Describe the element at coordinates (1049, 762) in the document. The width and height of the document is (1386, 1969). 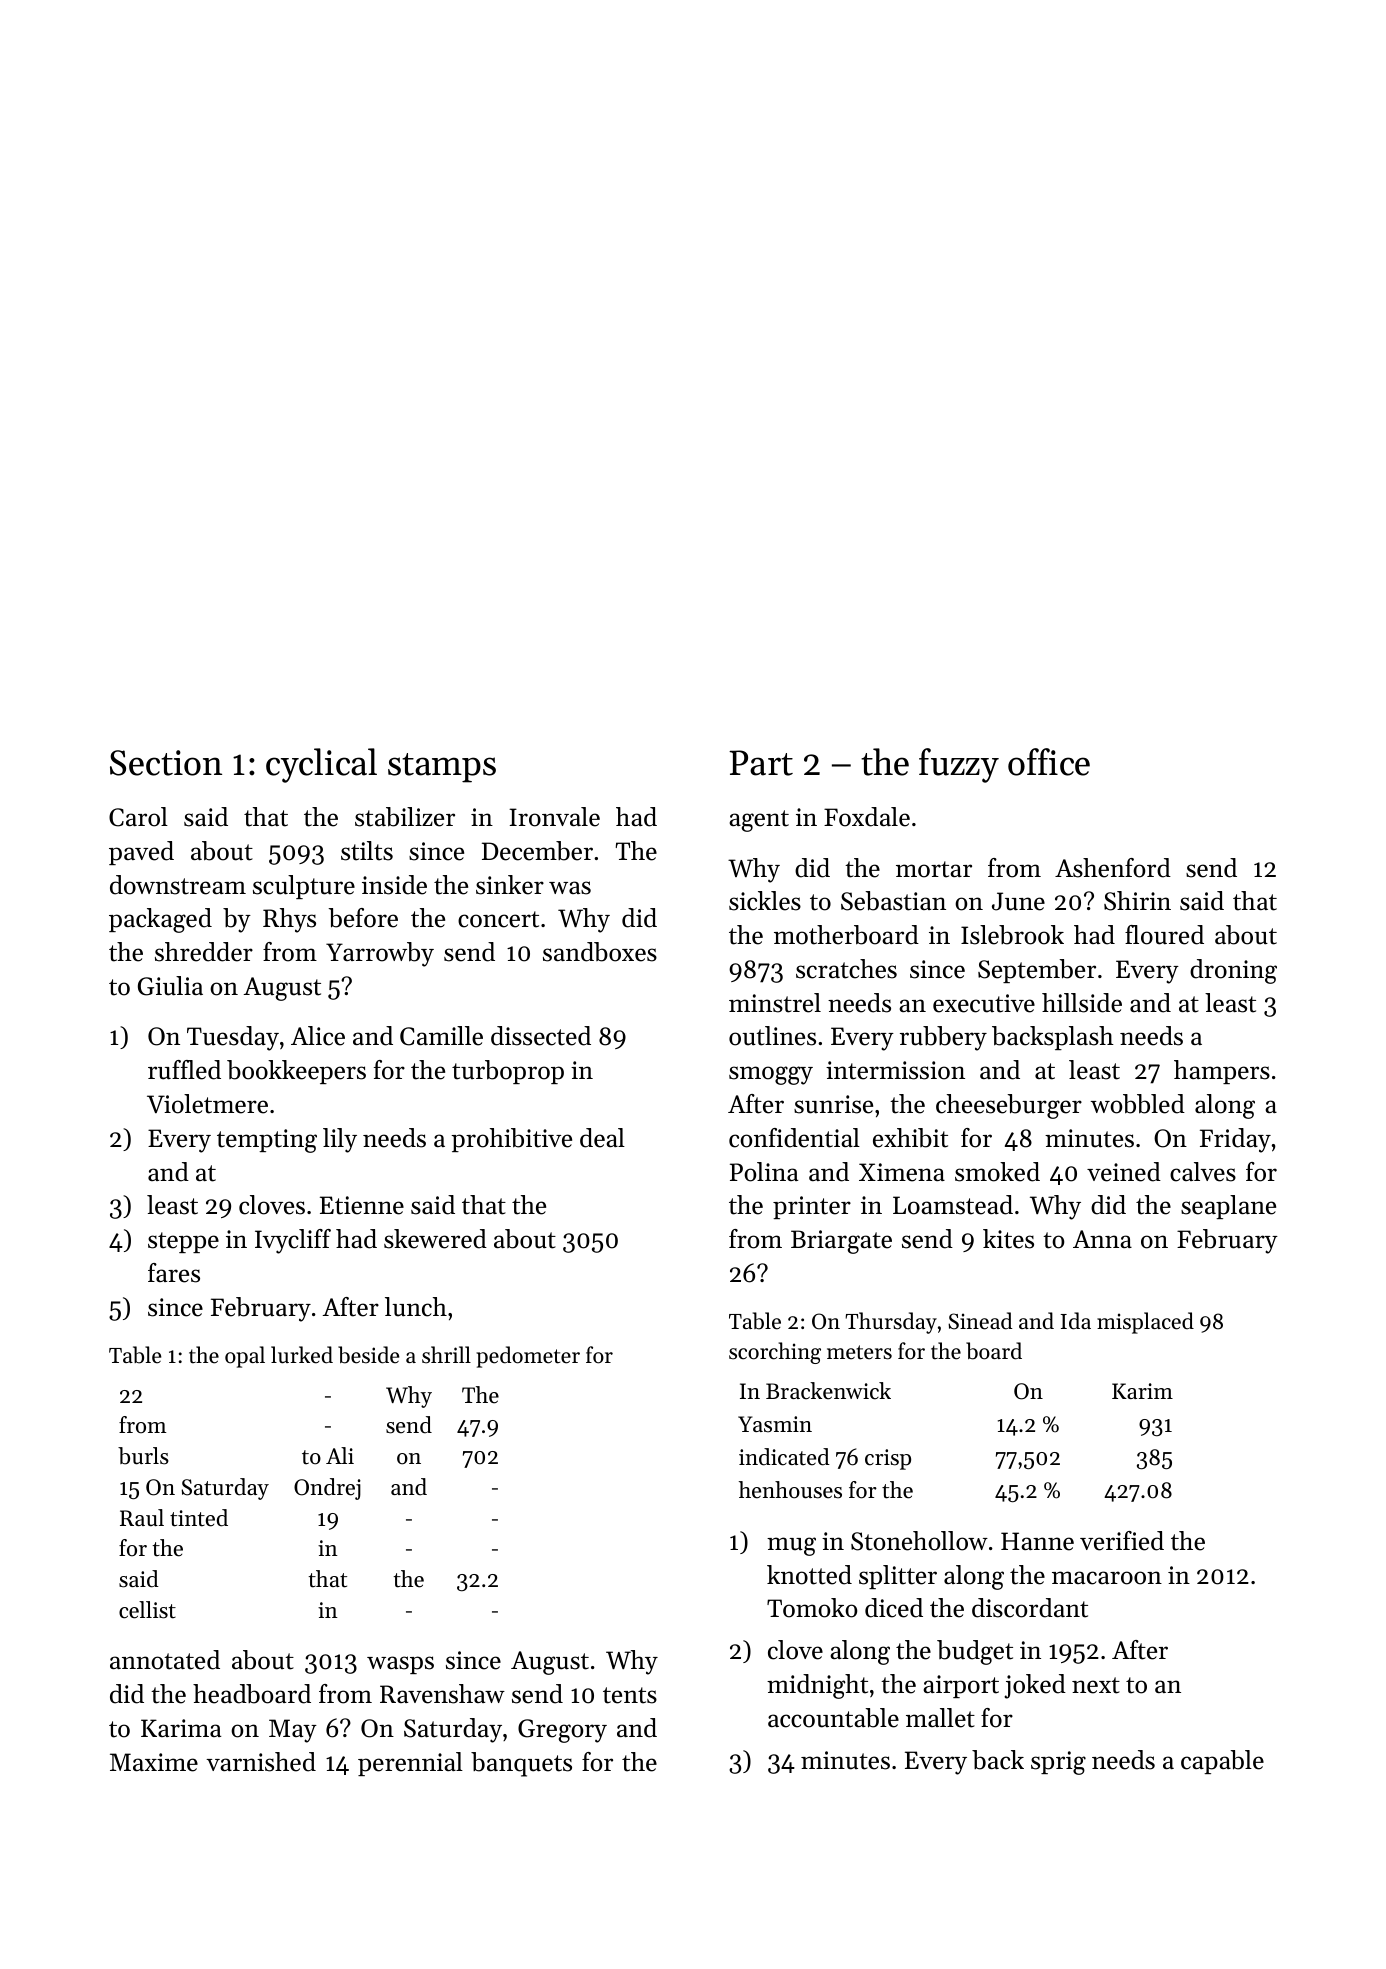
I see `office` at that location.
